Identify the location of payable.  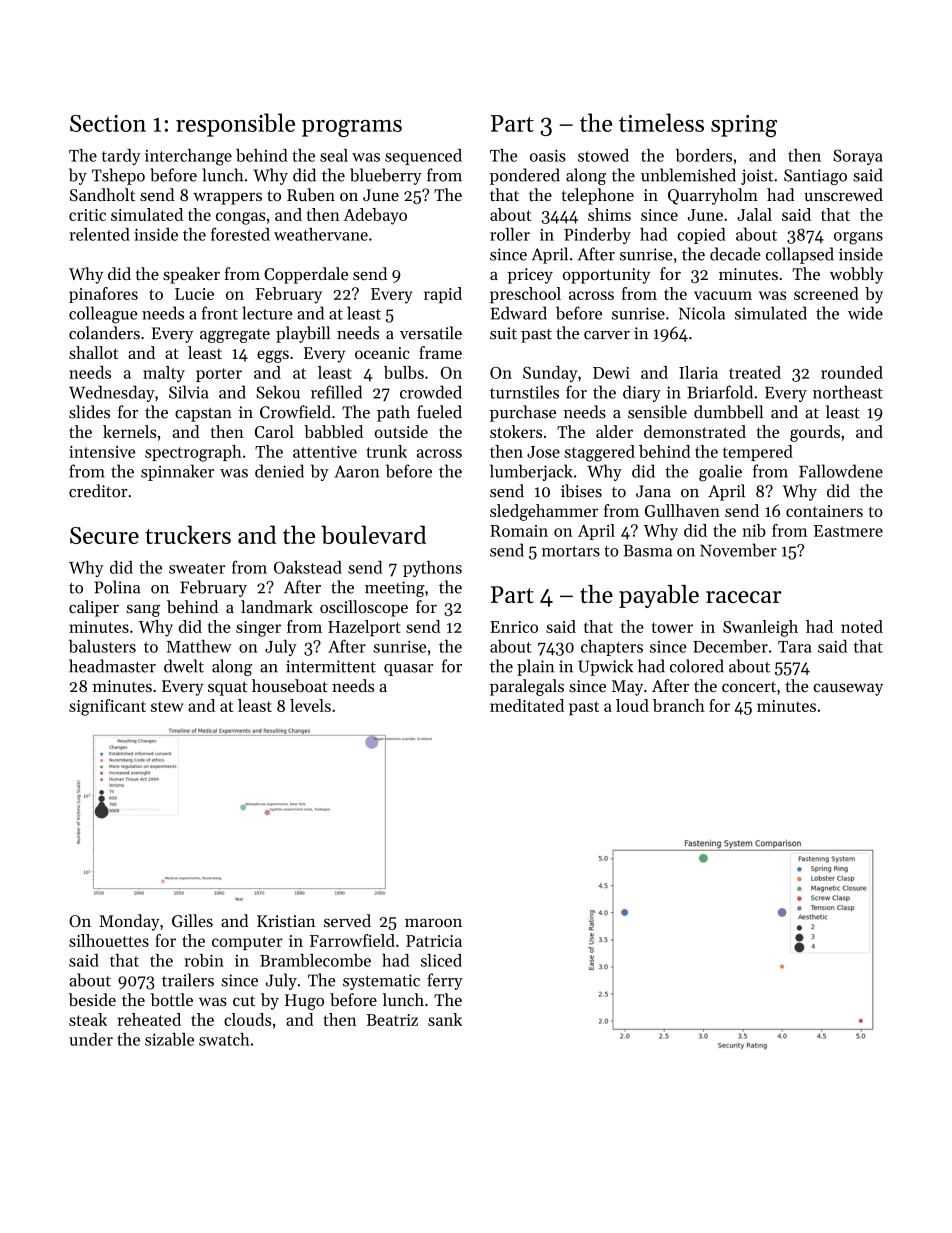
(659, 596).
